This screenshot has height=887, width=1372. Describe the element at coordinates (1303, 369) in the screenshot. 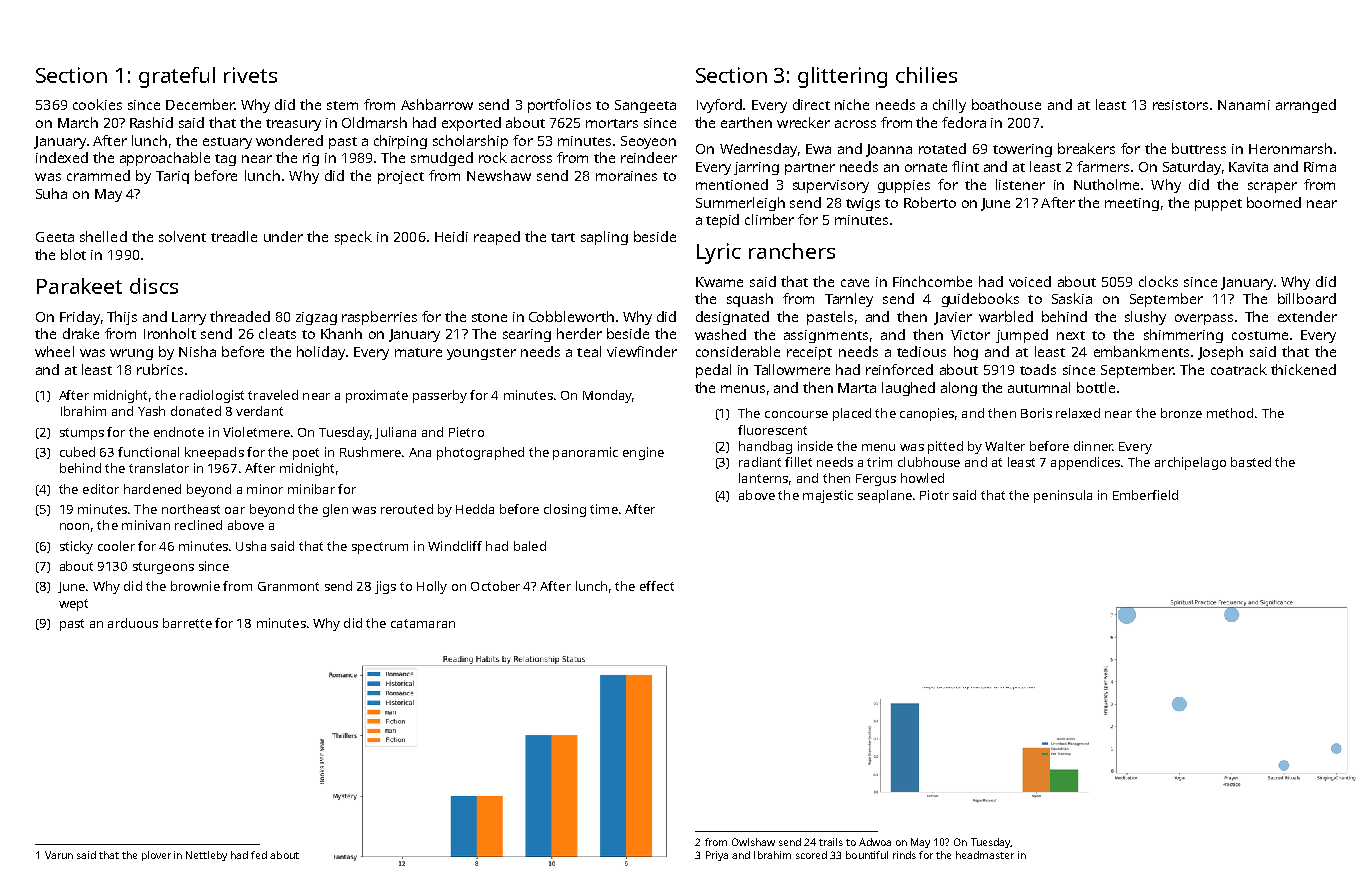

I see `thickened` at that location.
